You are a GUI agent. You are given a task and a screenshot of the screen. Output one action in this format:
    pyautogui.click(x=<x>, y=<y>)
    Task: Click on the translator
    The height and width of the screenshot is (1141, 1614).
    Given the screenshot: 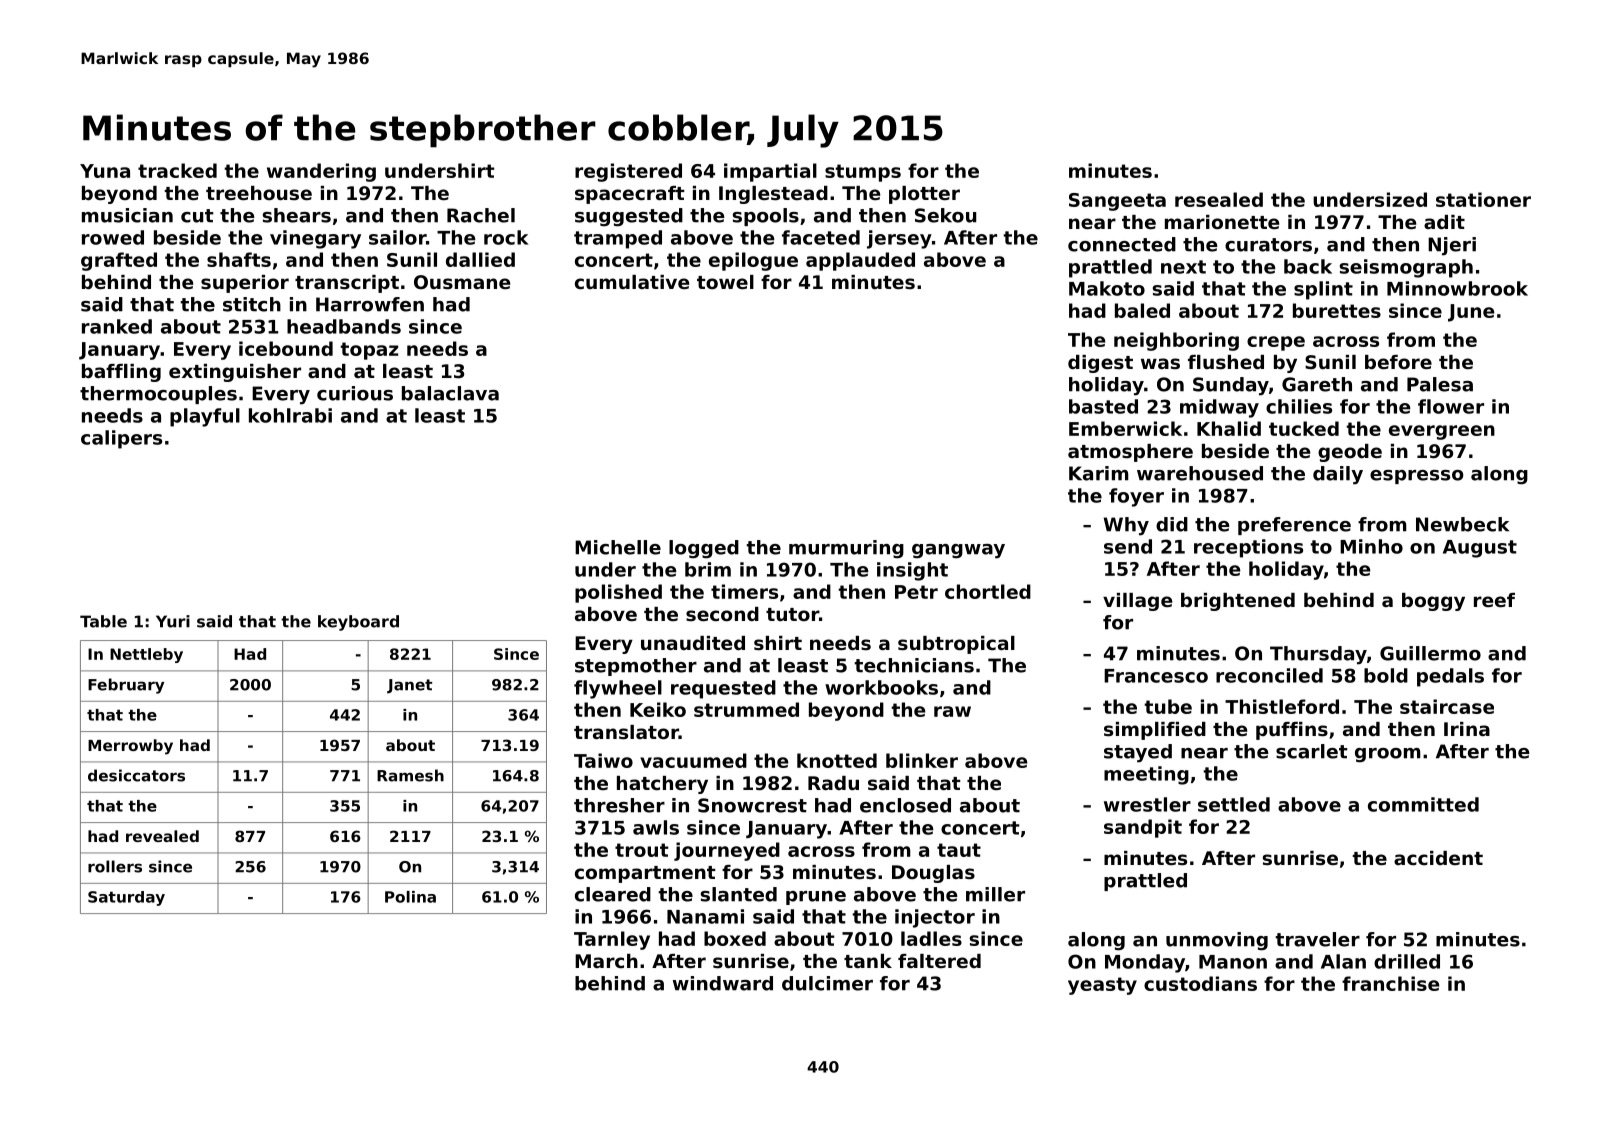 What is the action you would take?
    pyautogui.click(x=626, y=732)
